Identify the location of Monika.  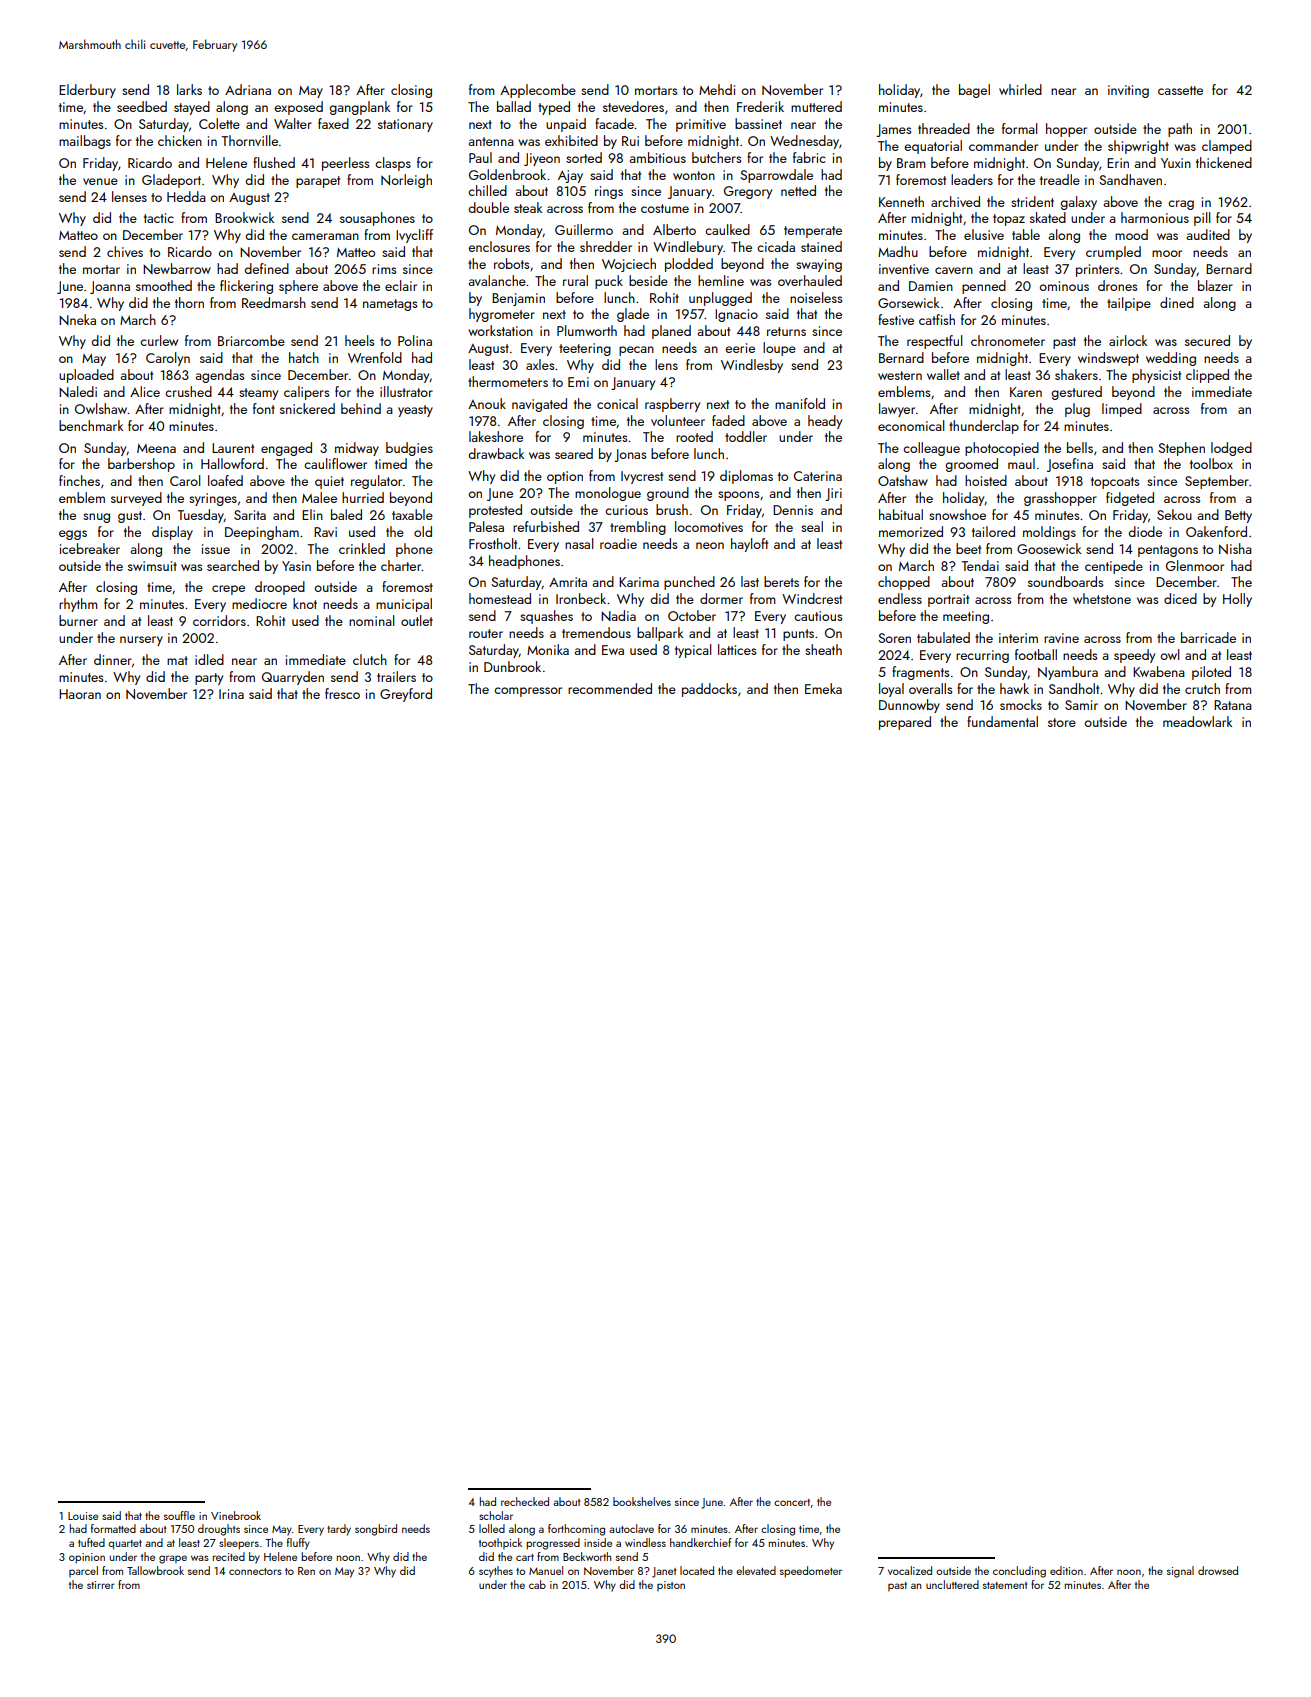
(548, 649).
